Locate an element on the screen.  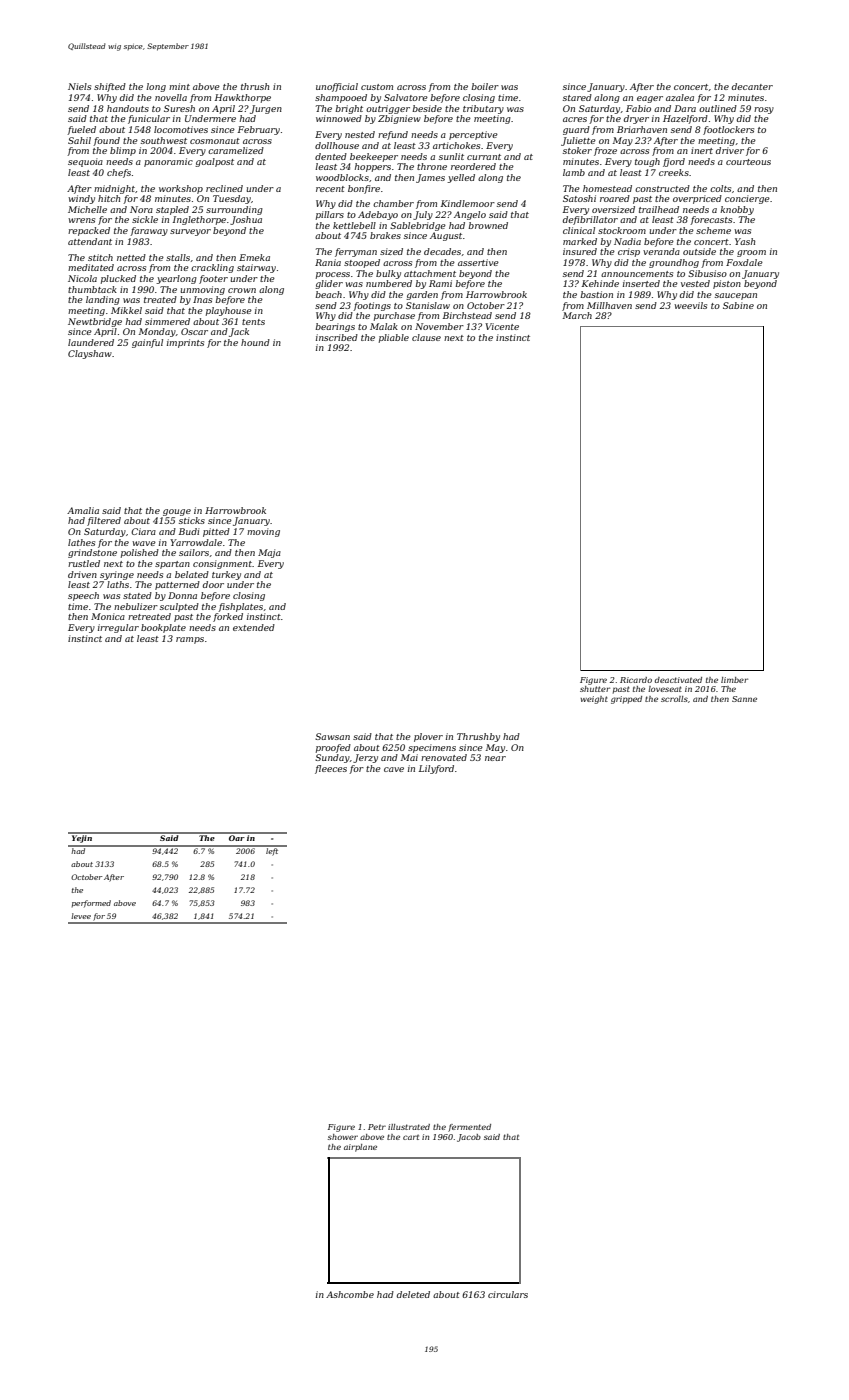
boiler is located at coordinates (485, 86).
